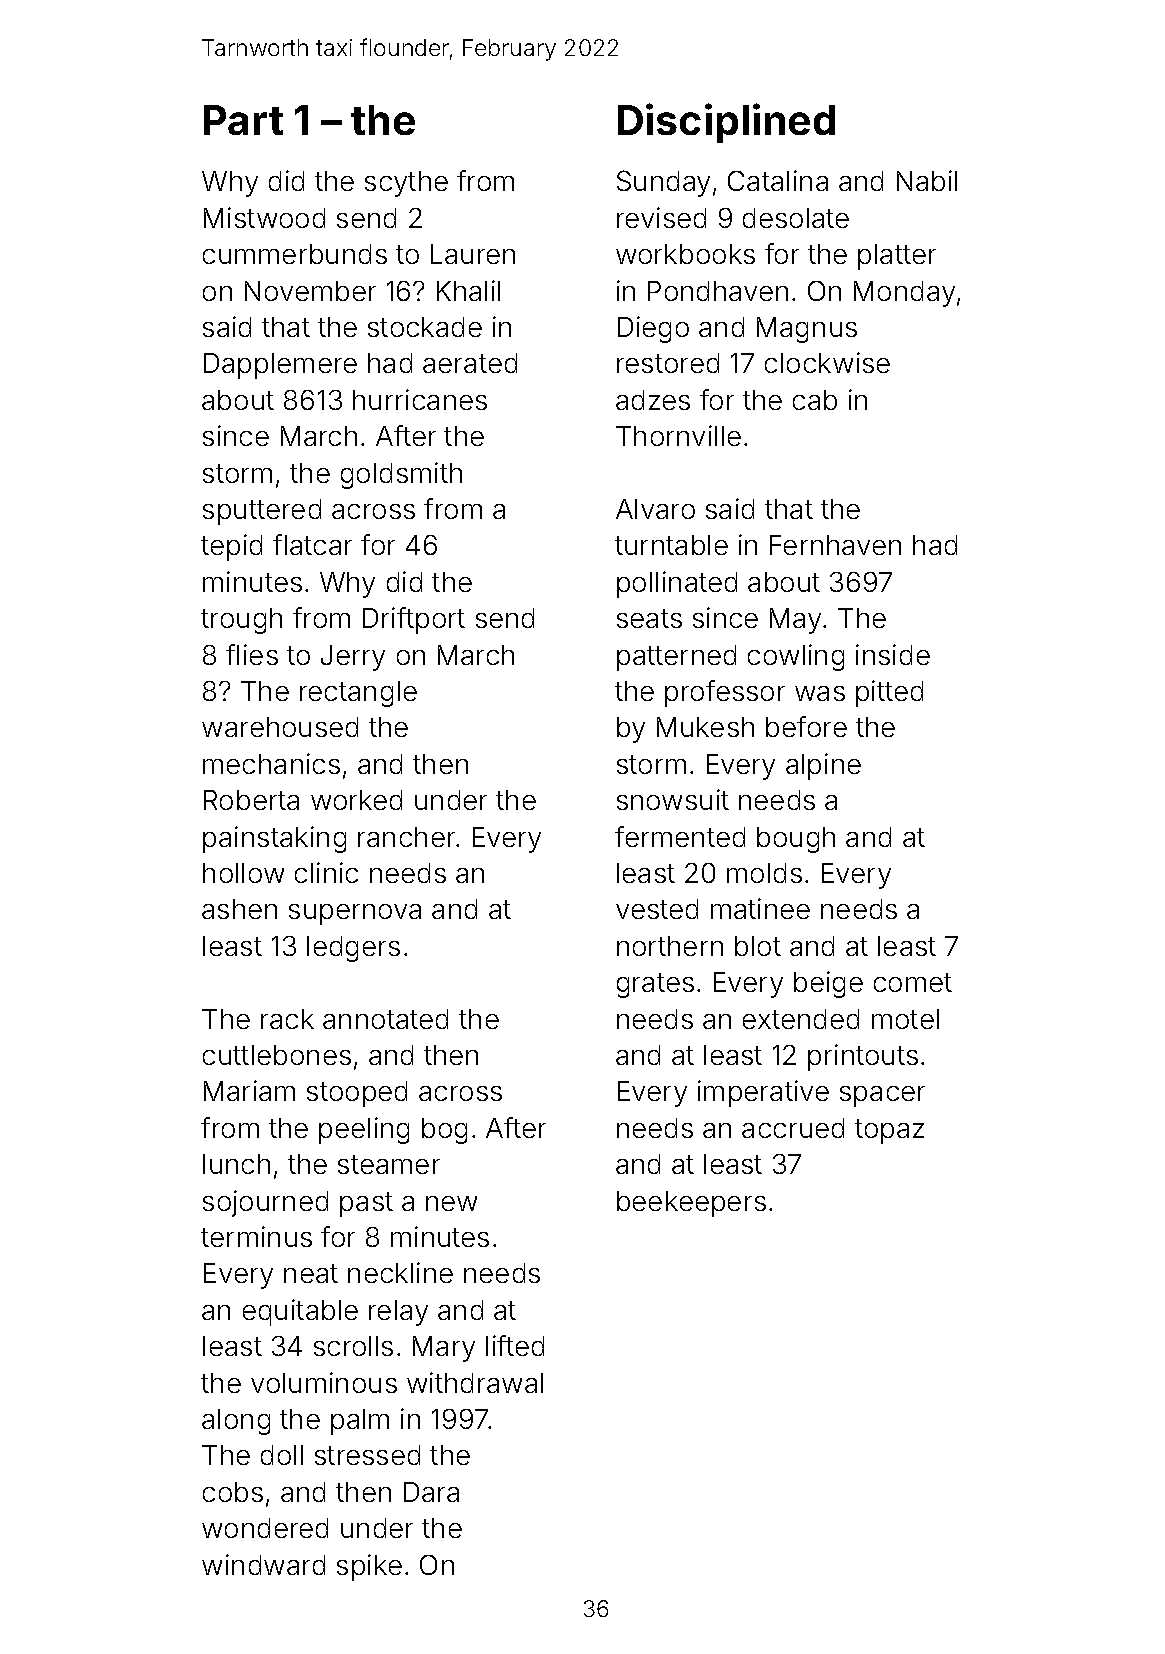 This screenshot has height=1654, width=1165. Describe the element at coordinates (927, 180) in the screenshot. I see `Nabil` at that location.
